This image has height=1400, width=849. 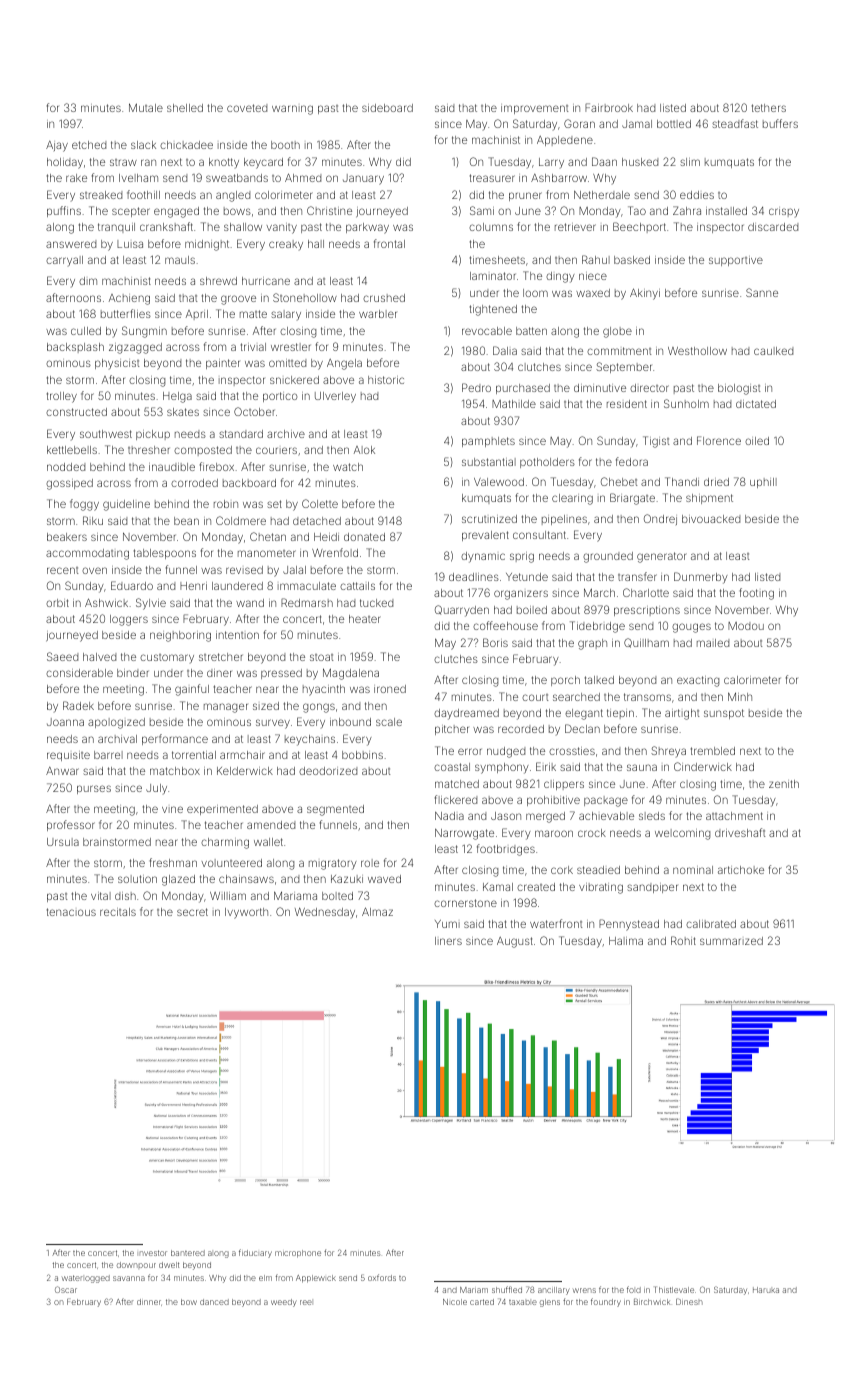 What do you see at coordinates (69, 484) in the image?
I see `gossiped` at bounding box center [69, 484].
